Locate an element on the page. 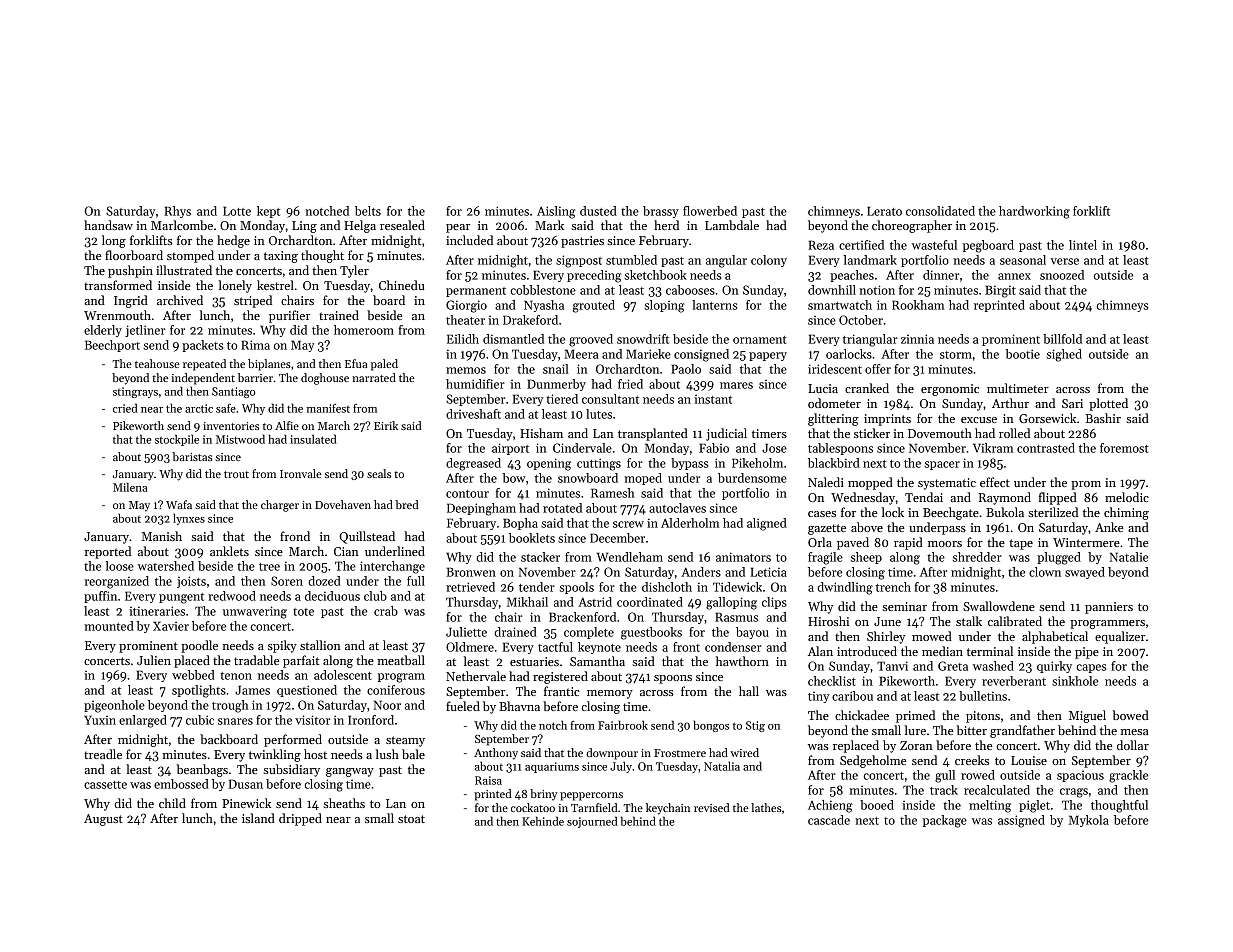  package is located at coordinates (945, 821).
